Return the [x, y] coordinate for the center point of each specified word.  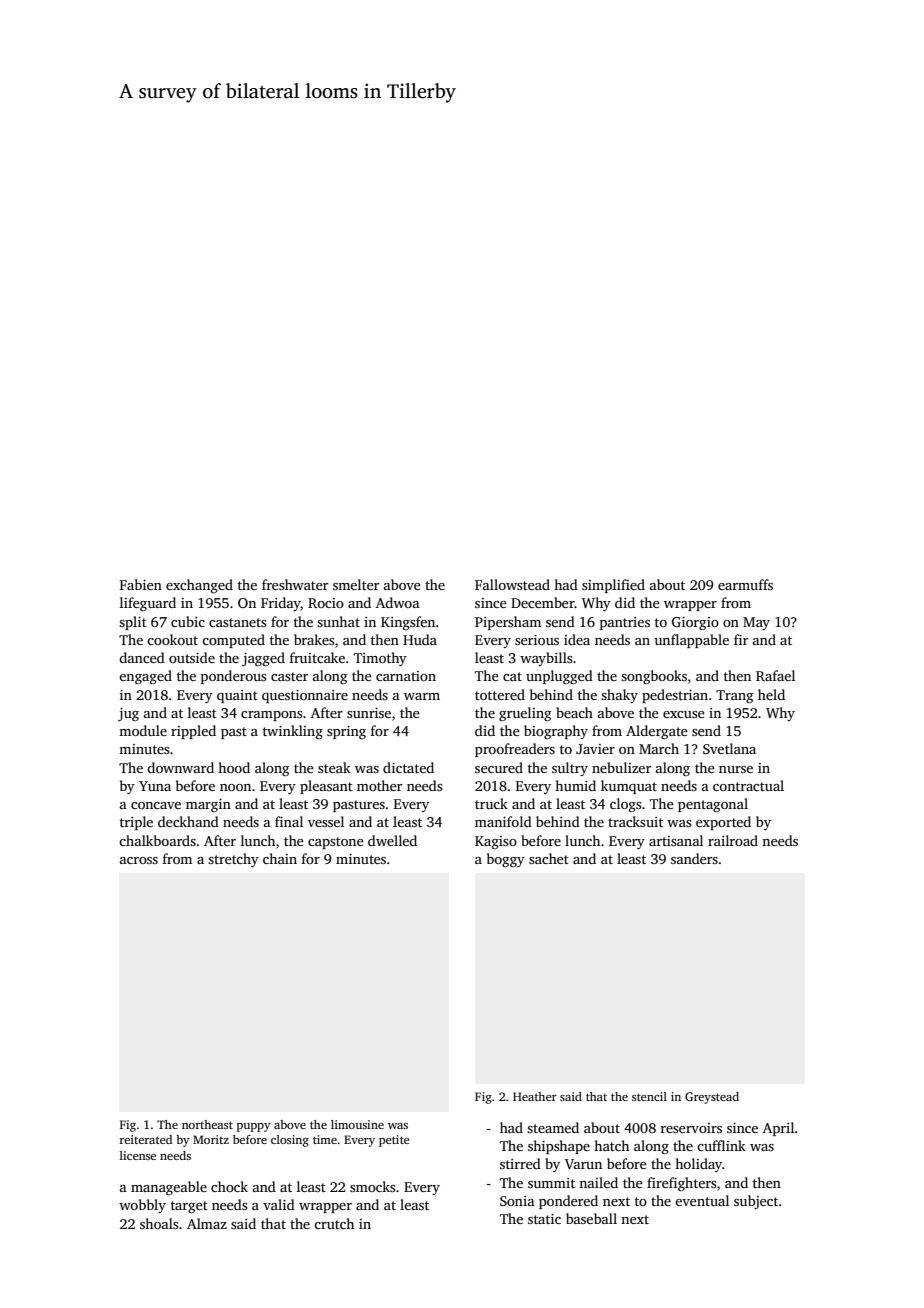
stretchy [233, 860]
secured [499, 767]
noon [235, 787]
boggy [506, 860]
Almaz [207, 1223]
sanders [694, 858]
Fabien [141, 584]
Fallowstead [512, 584]
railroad [733, 840]
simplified [613, 586]
